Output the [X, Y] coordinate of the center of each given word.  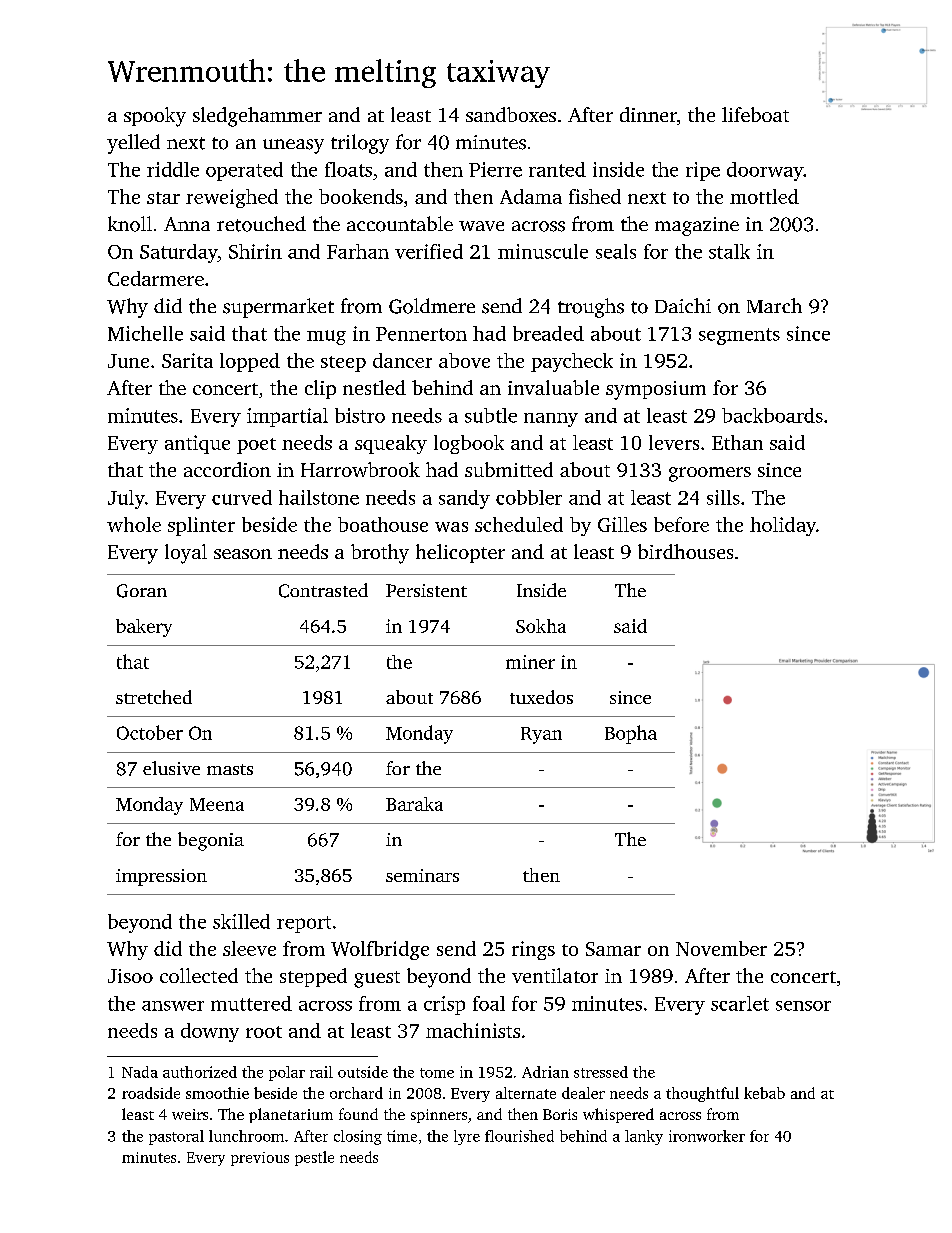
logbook [469, 444]
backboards [772, 415]
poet [256, 446]
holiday [783, 526]
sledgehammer [257, 117]
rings [533, 950]
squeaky [391, 444]
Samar [613, 949]
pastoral [176, 1137]
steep [343, 364]
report [304, 924]
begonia [211, 841]
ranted [557, 169]
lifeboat [755, 114]
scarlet [740, 1003]
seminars [422, 875]
